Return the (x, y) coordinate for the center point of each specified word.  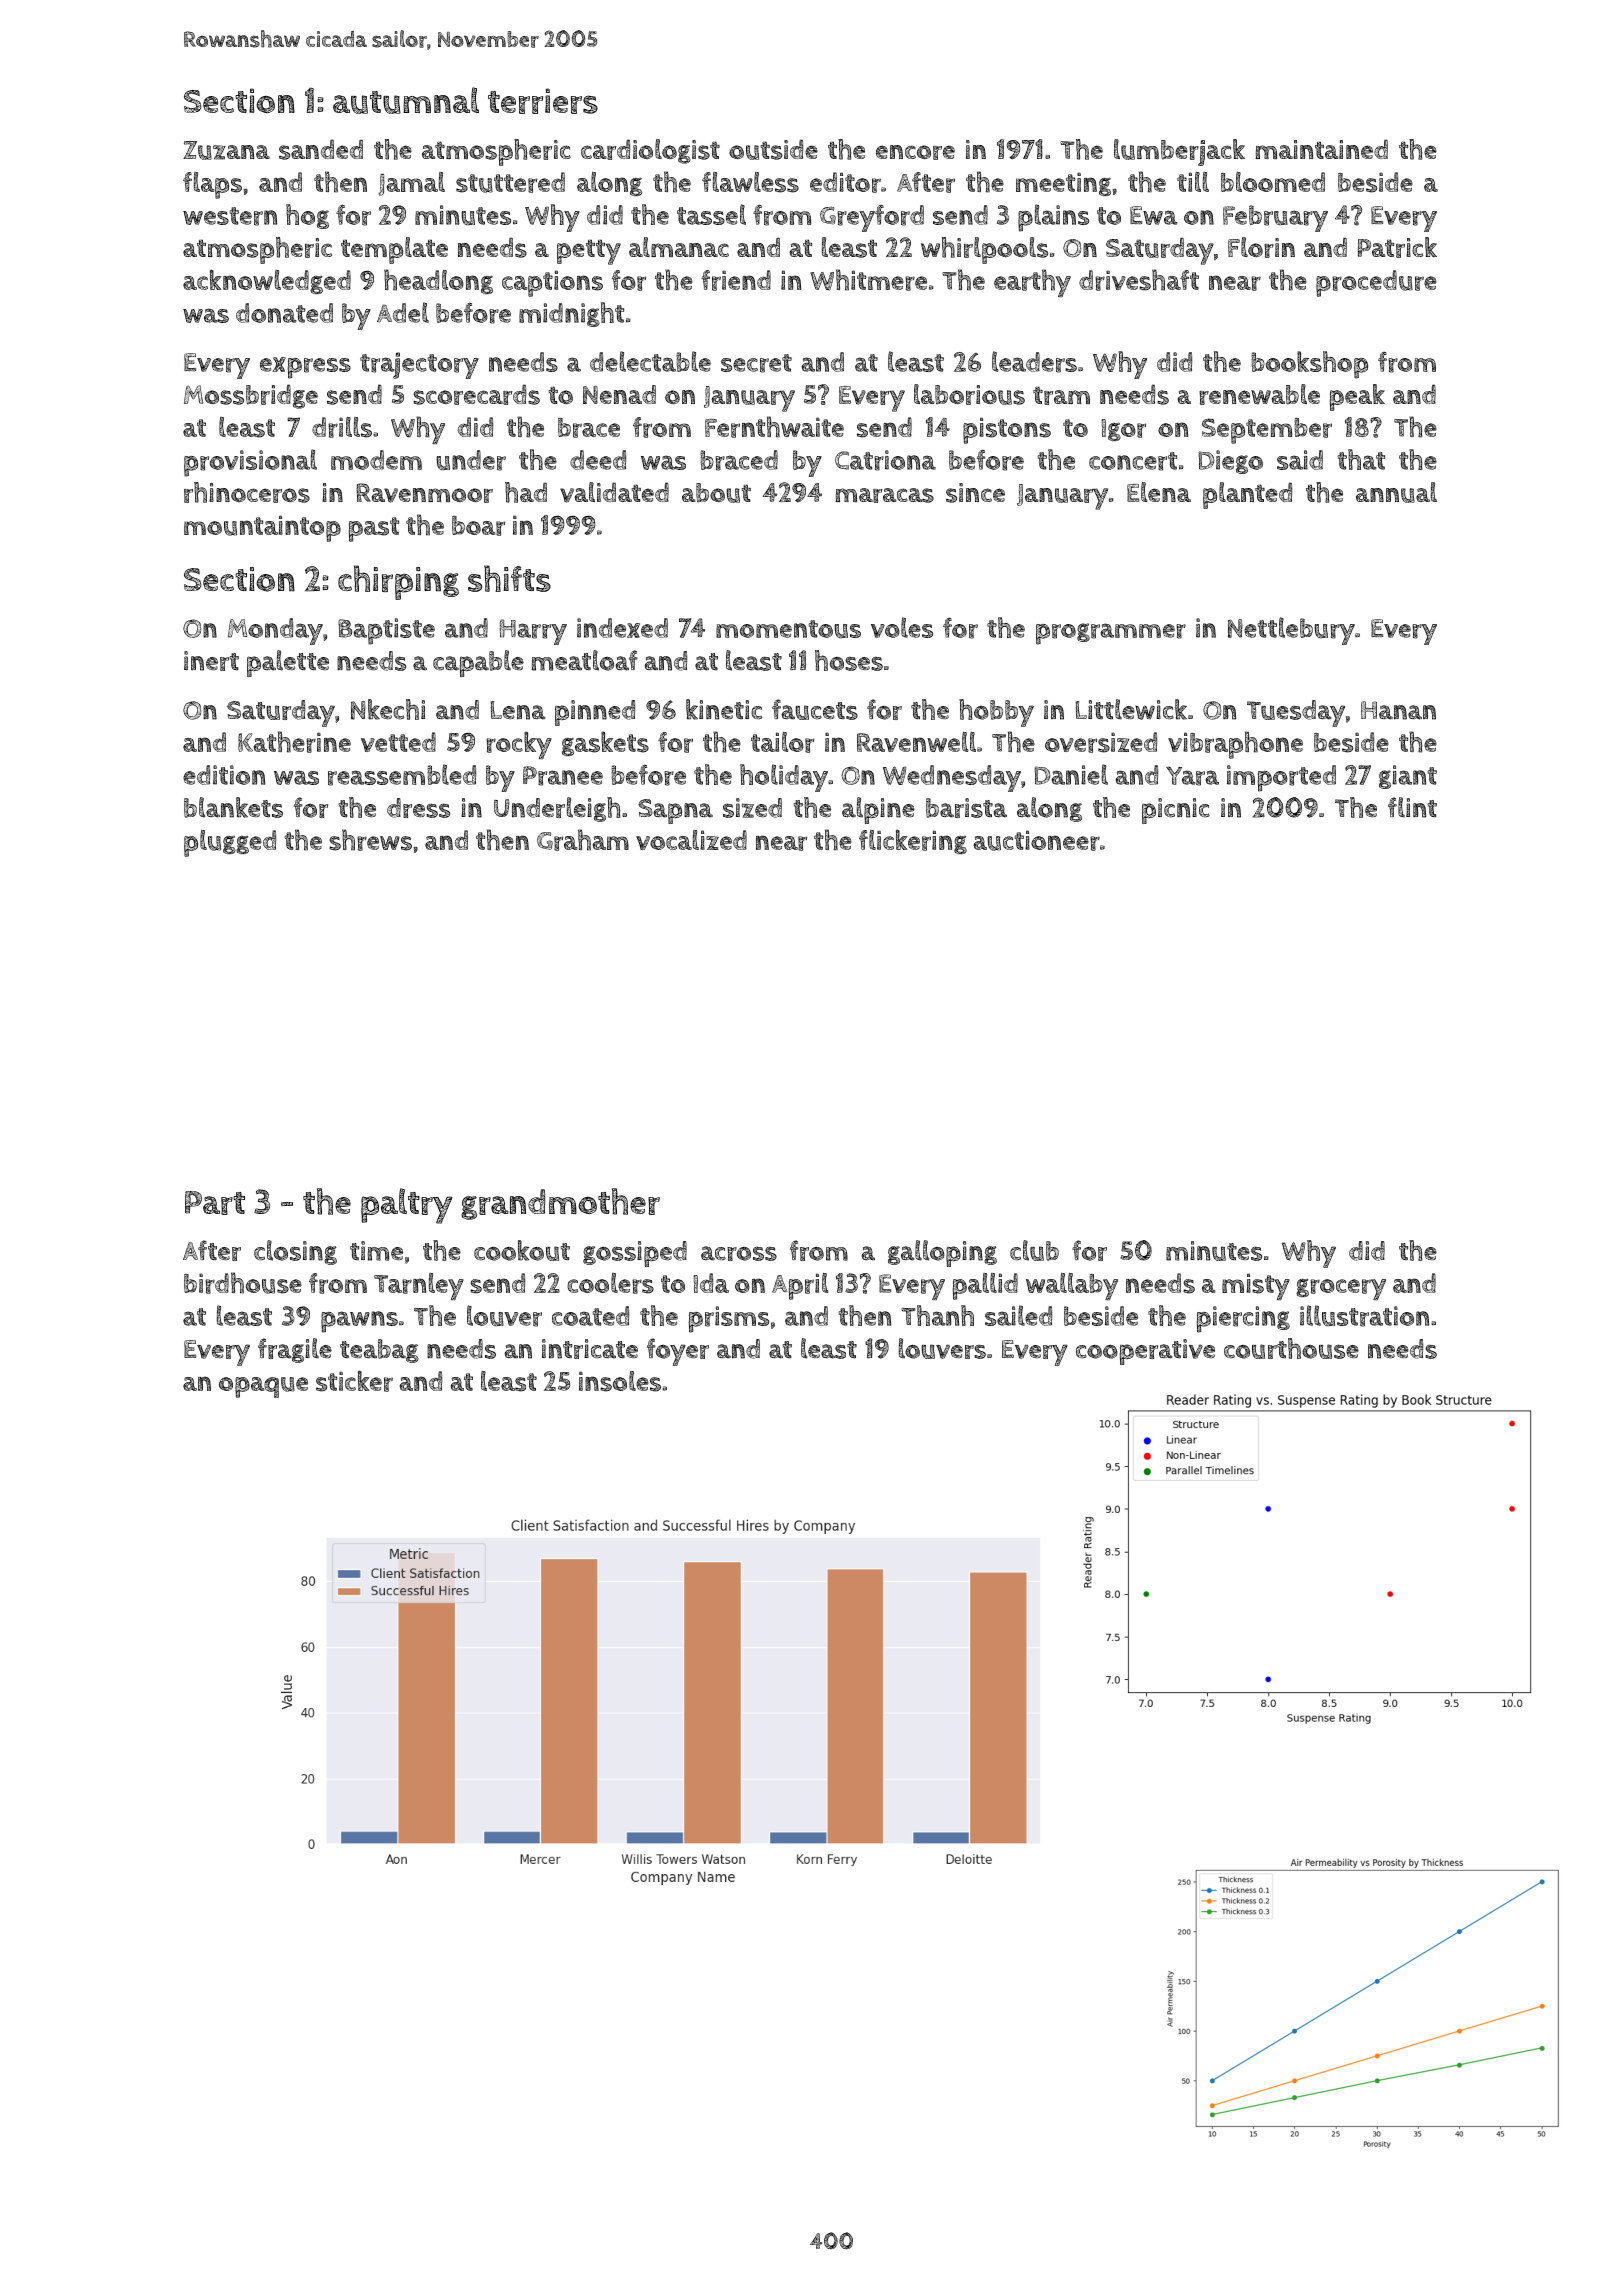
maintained (1322, 149)
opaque (263, 1387)
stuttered (510, 182)
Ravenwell (916, 742)
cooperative (1145, 1352)
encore (915, 152)
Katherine (294, 742)
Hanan (1398, 710)
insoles (620, 1381)
